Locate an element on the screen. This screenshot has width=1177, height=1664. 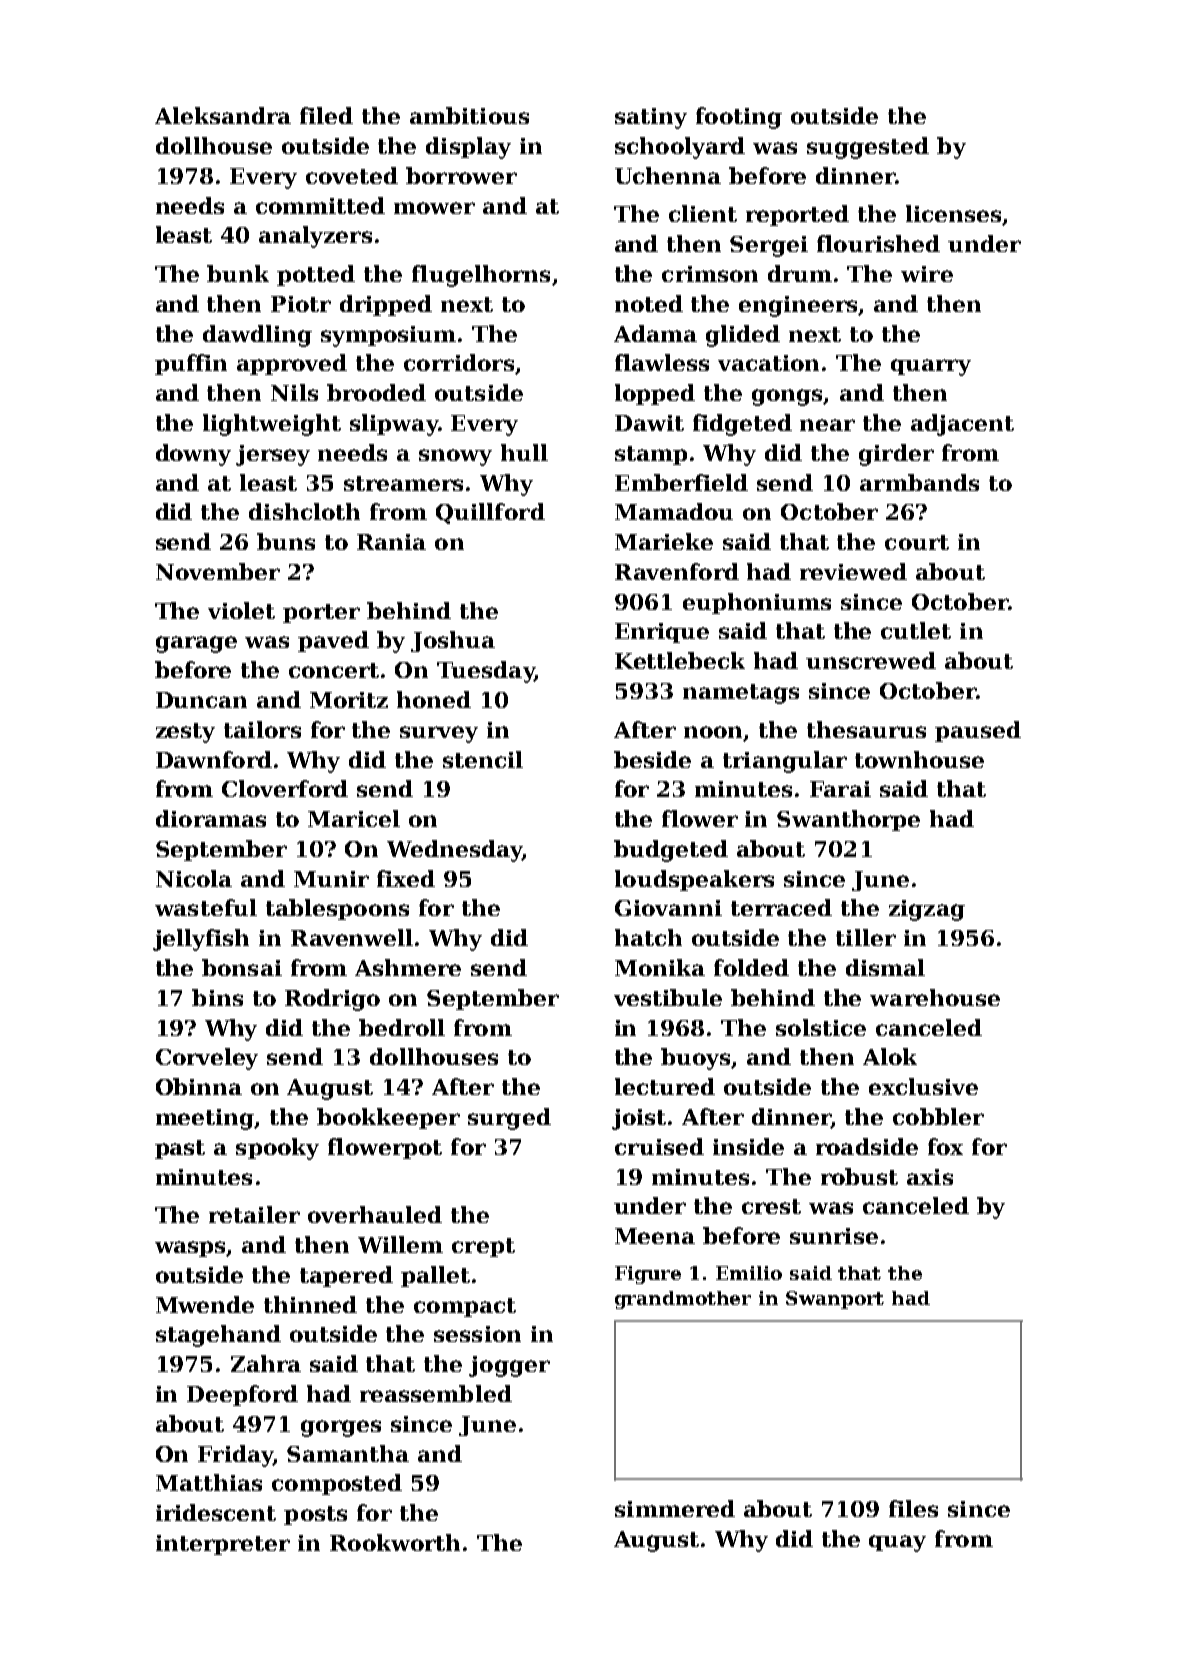
tapered is located at coordinates (346, 1276).
